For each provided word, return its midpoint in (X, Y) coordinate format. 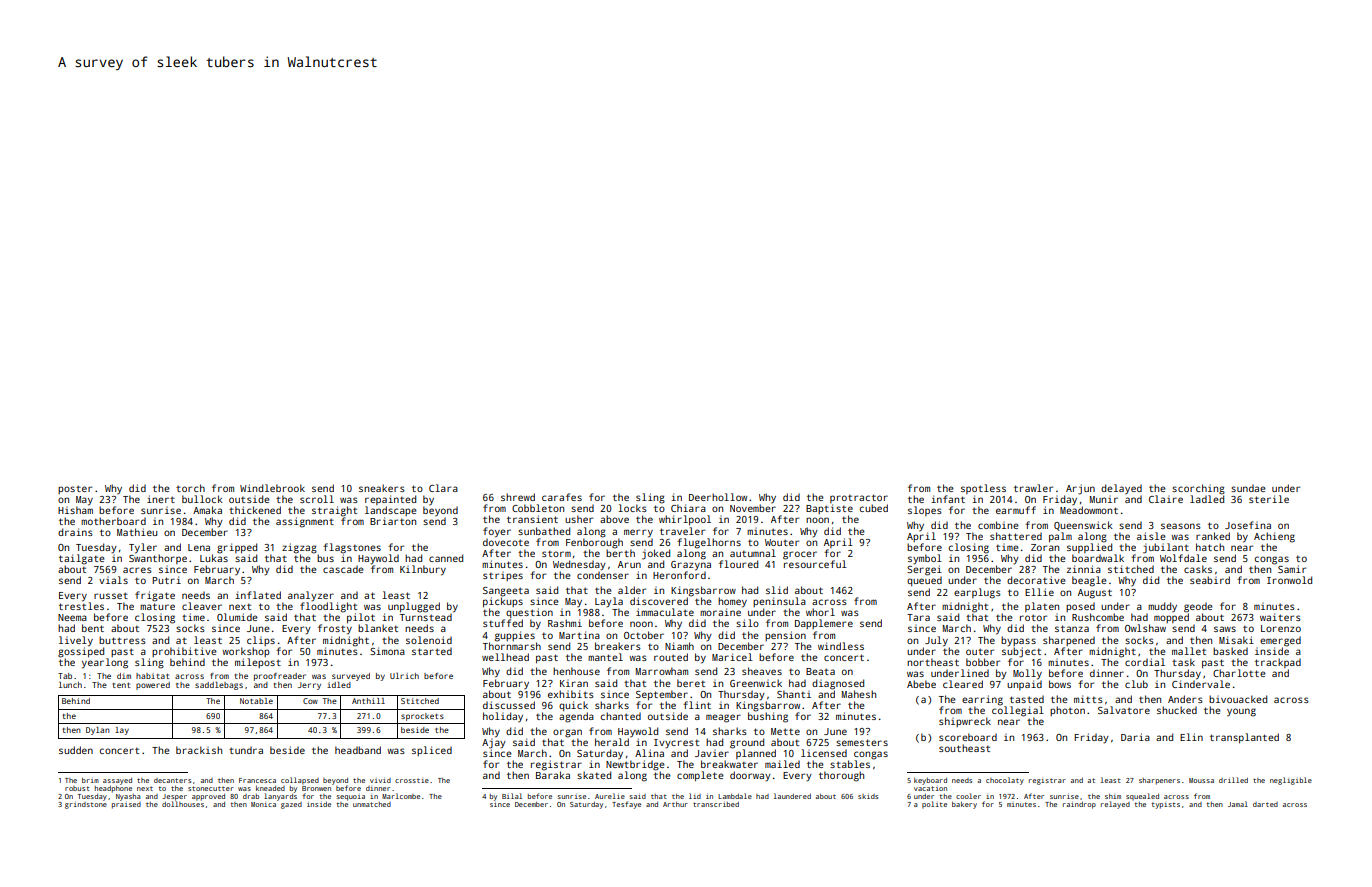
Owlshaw (1145, 628)
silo (747, 623)
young (1241, 712)
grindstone (86, 805)
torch (190, 488)
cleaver (202, 606)
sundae (1248, 488)
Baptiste (829, 509)
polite (934, 805)
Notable (256, 701)
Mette (785, 731)
